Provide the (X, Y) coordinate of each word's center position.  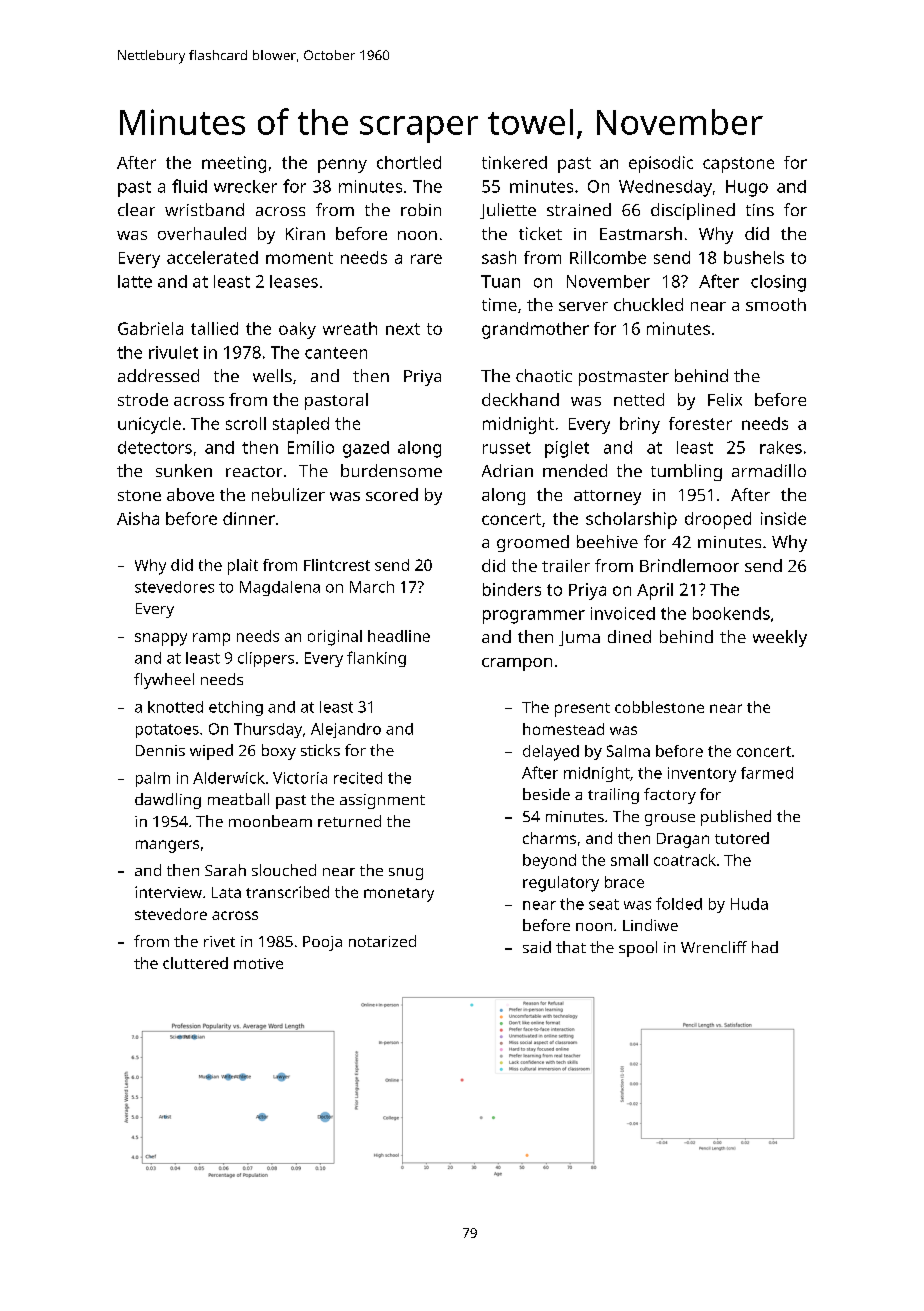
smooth (776, 304)
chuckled (648, 304)
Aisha (138, 518)
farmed (767, 773)
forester (700, 423)
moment (299, 258)
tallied (214, 328)
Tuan (500, 281)
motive (258, 963)
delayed (551, 753)
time (499, 304)
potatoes (167, 731)
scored (392, 494)
